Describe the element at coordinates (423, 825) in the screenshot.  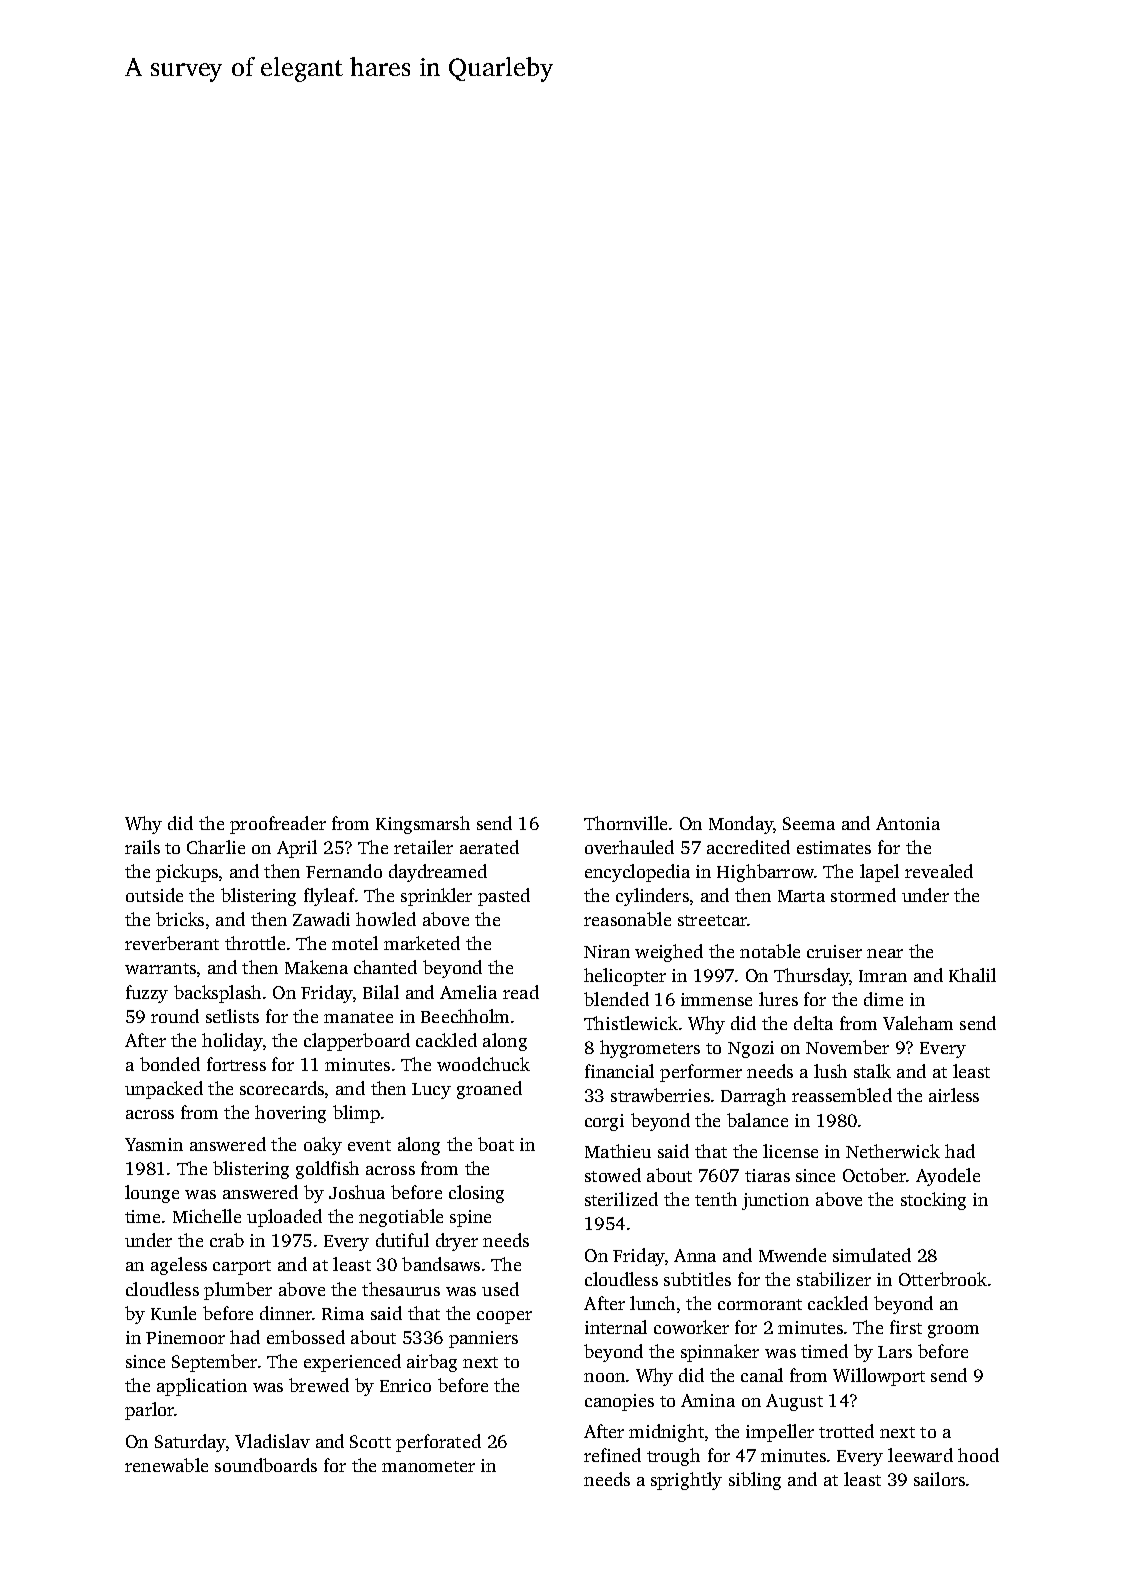
I see `Kingsmarsh` at that location.
